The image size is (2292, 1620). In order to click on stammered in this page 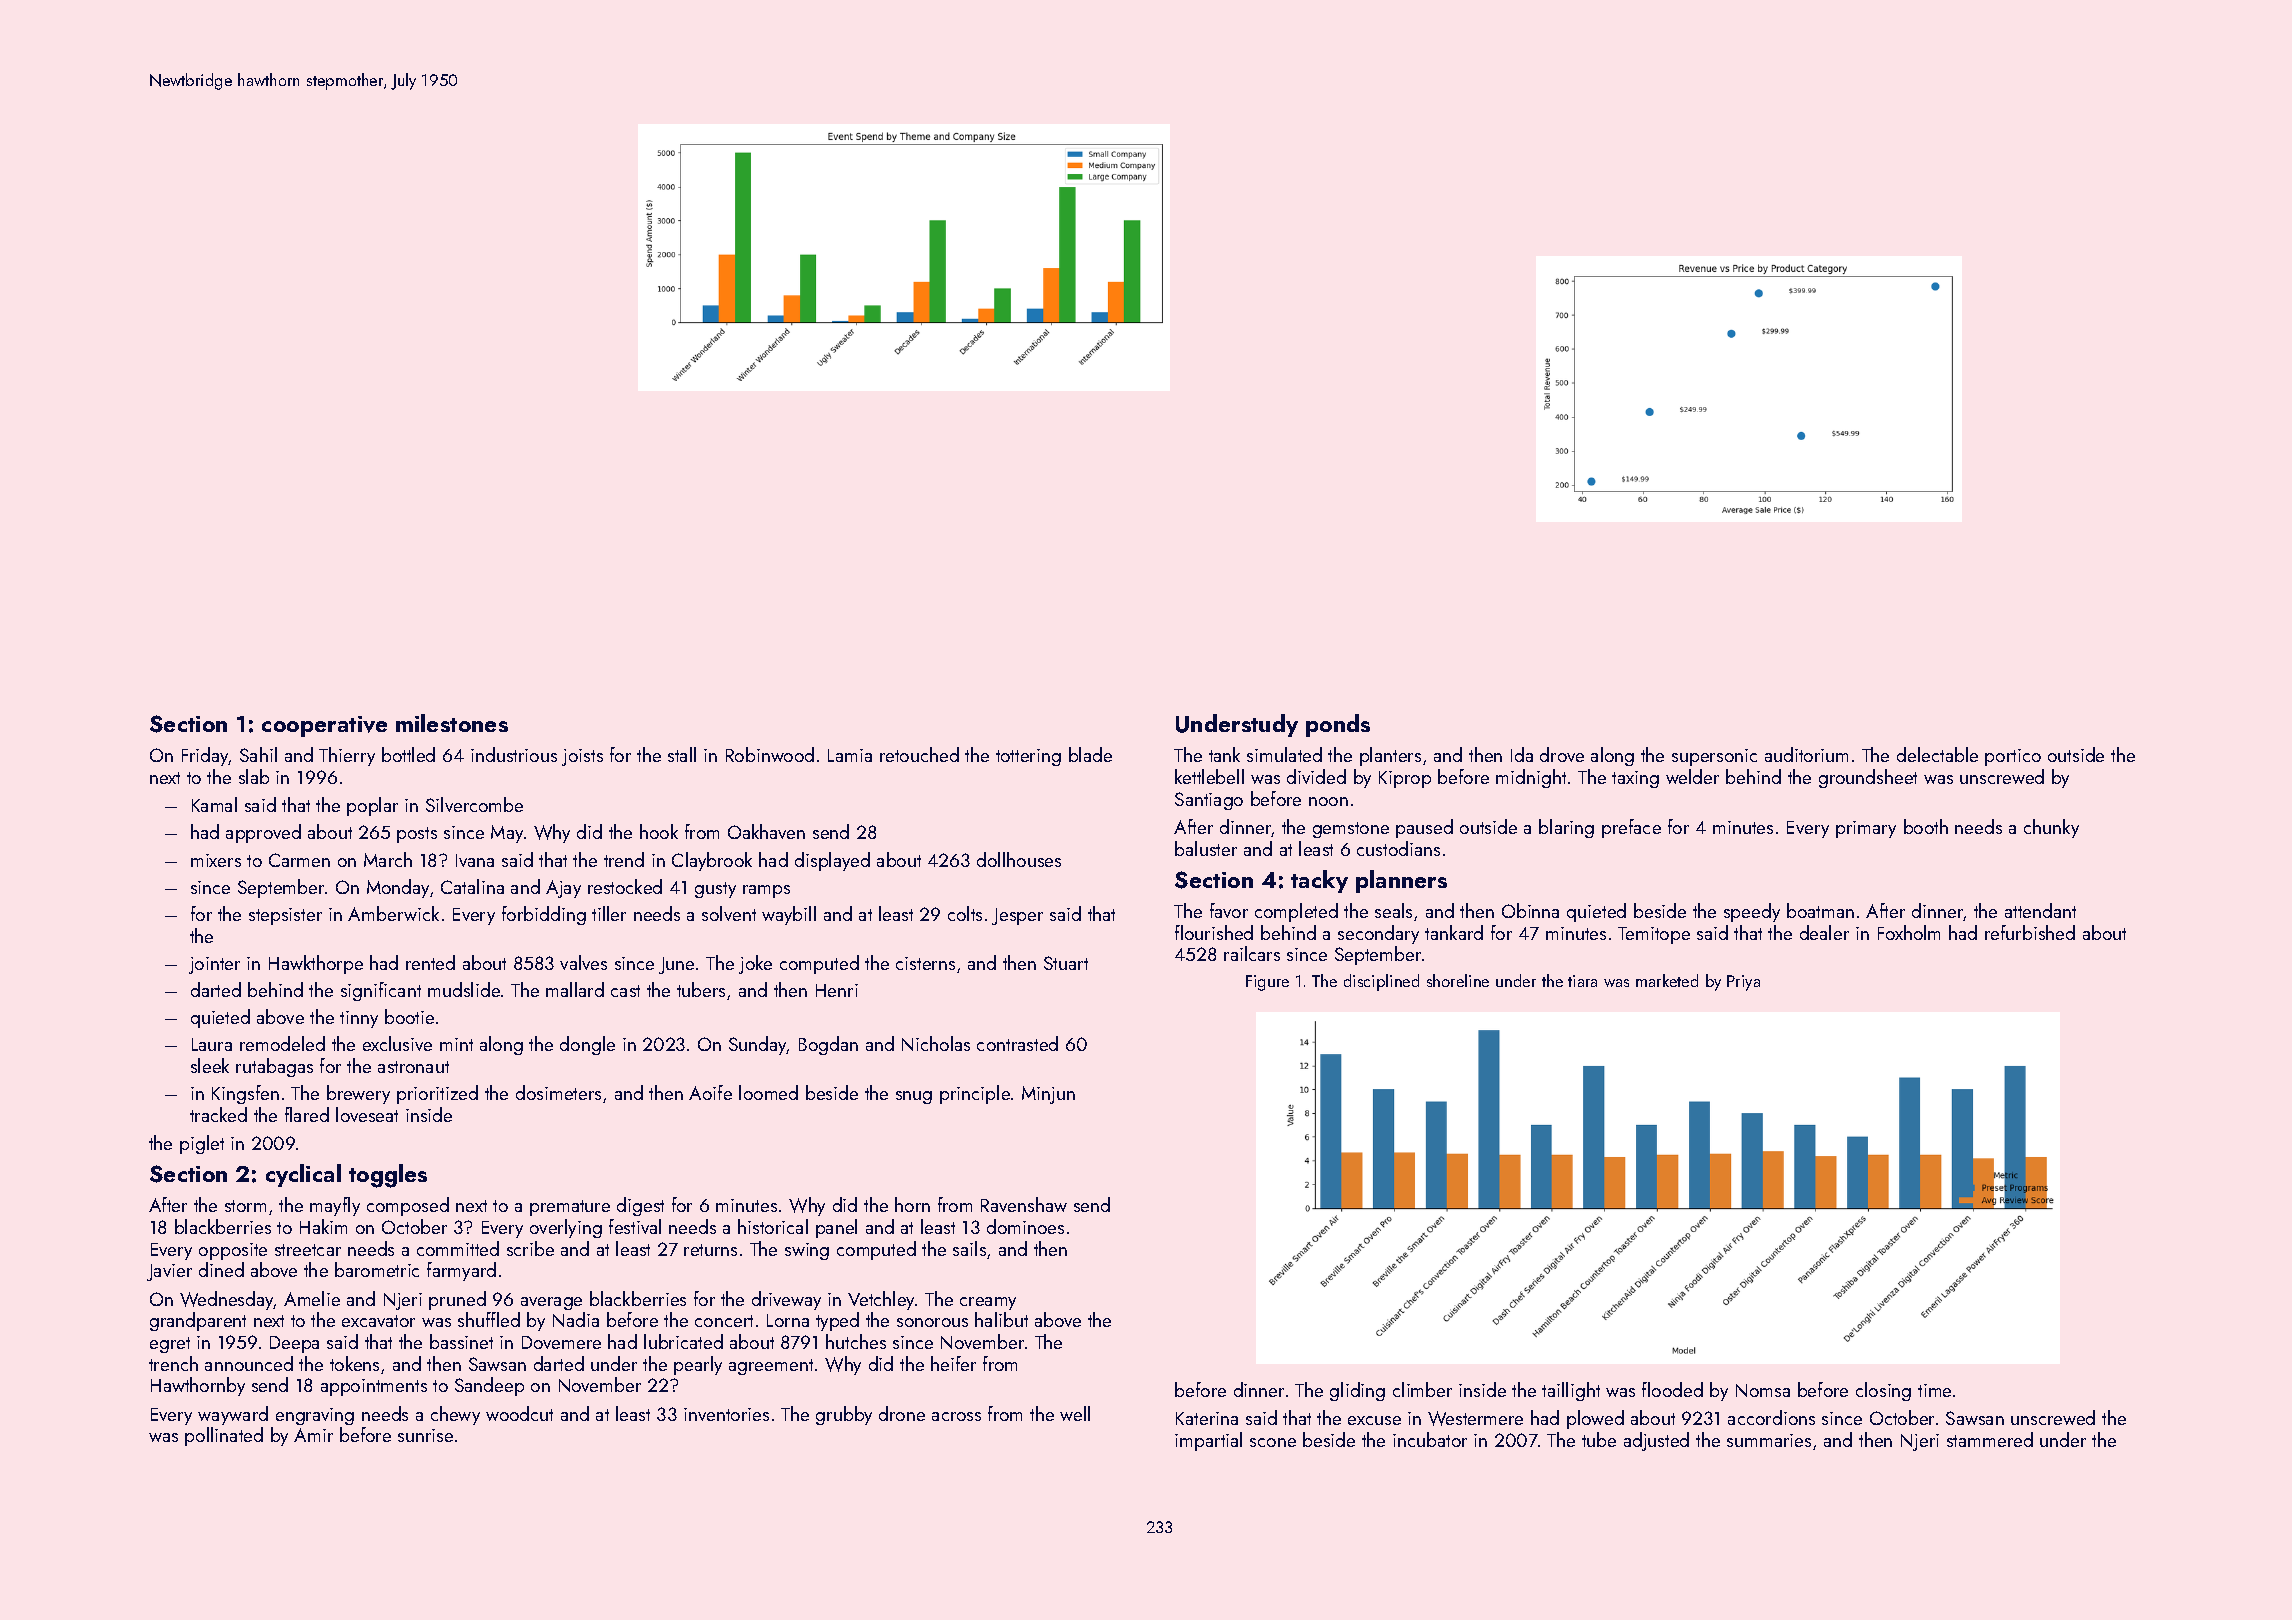, I will do `click(1990, 1439)`.
